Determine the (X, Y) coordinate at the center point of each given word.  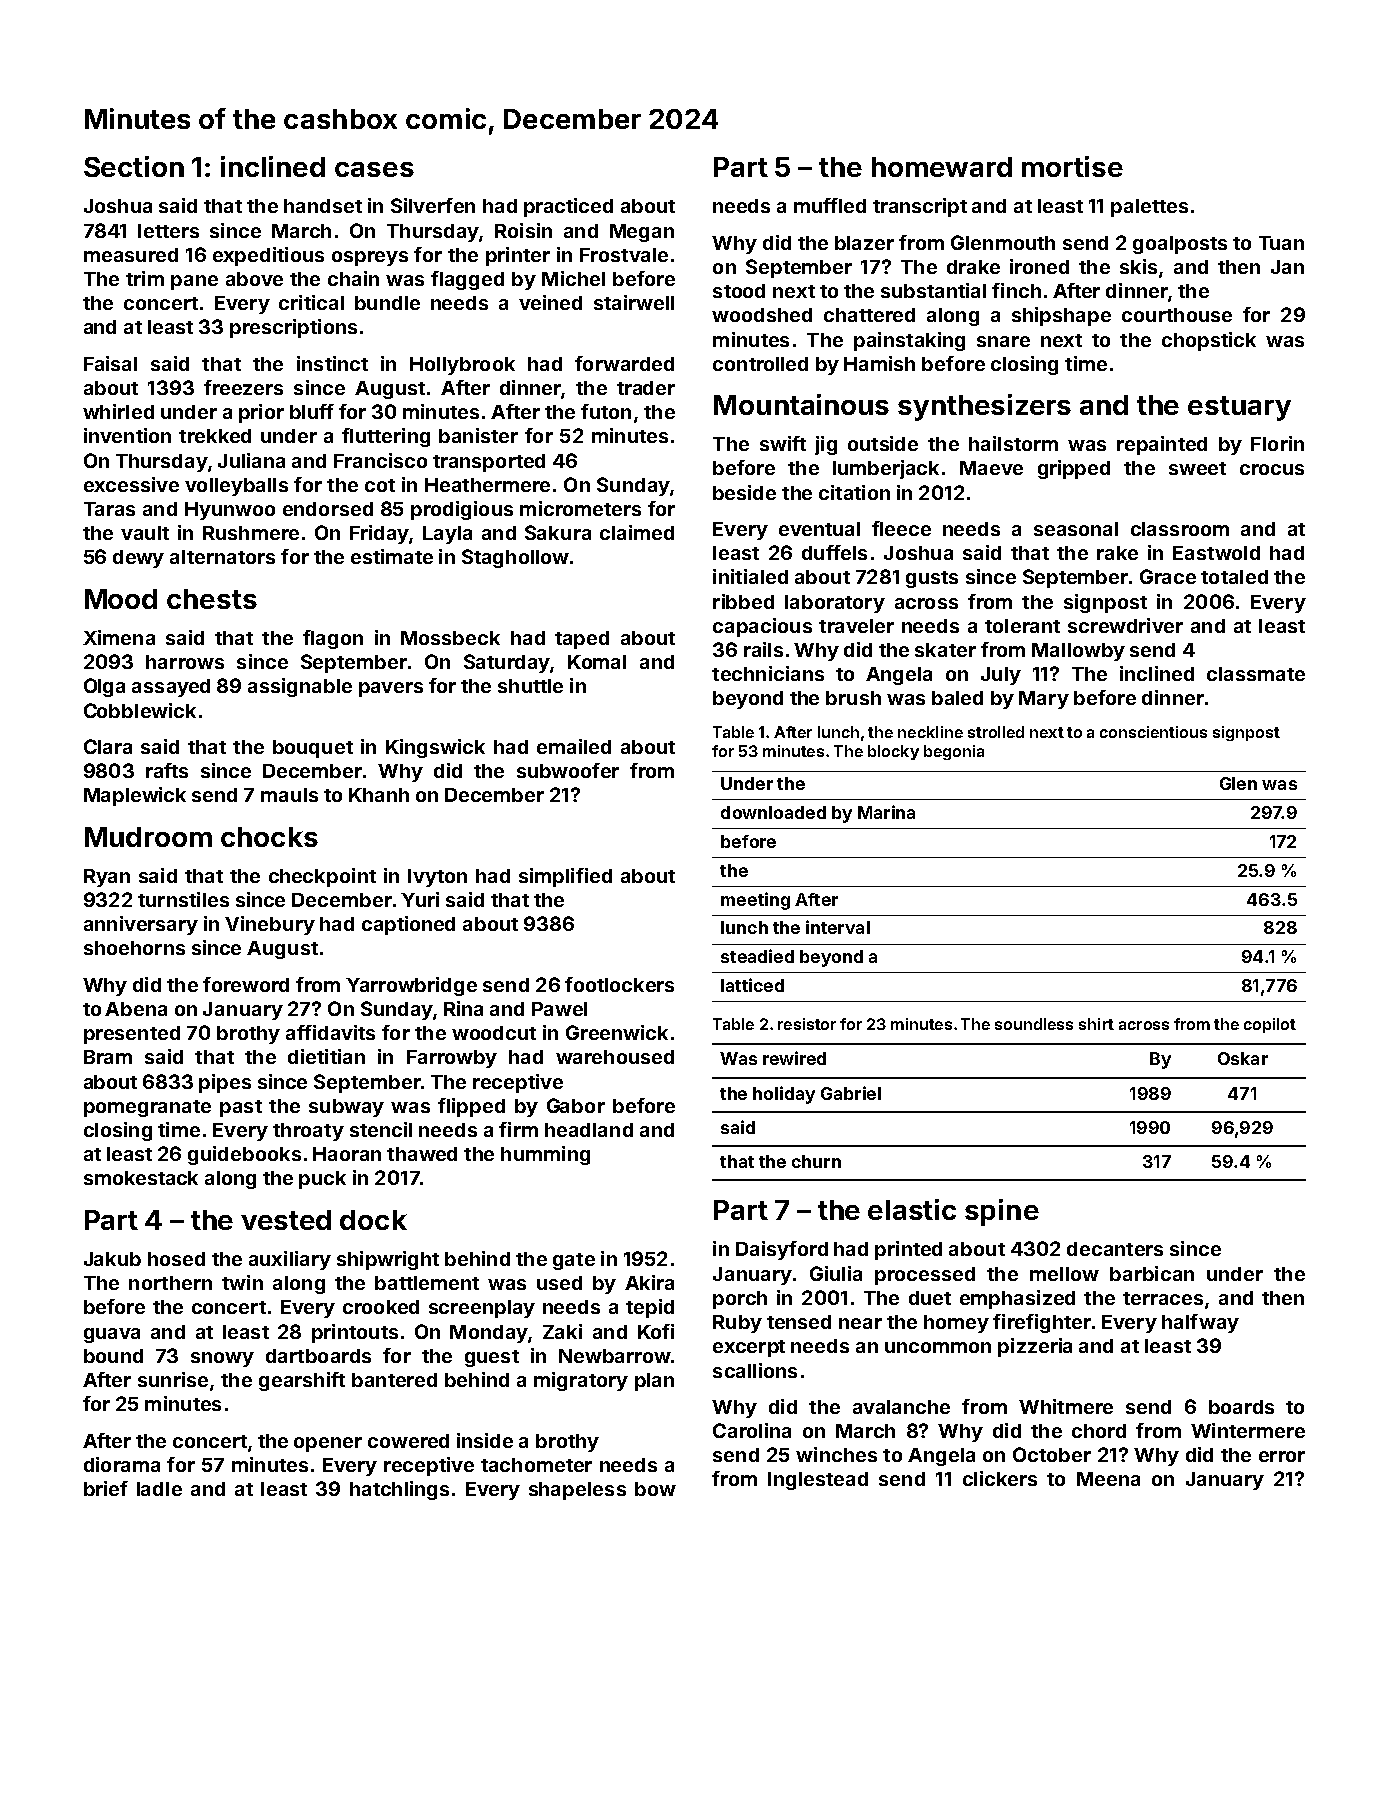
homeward (942, 167)
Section (134, 166)
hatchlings (399, 1490)
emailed (574, 746)
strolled (996, 732)
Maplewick (135, 796)
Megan (642, 233)
